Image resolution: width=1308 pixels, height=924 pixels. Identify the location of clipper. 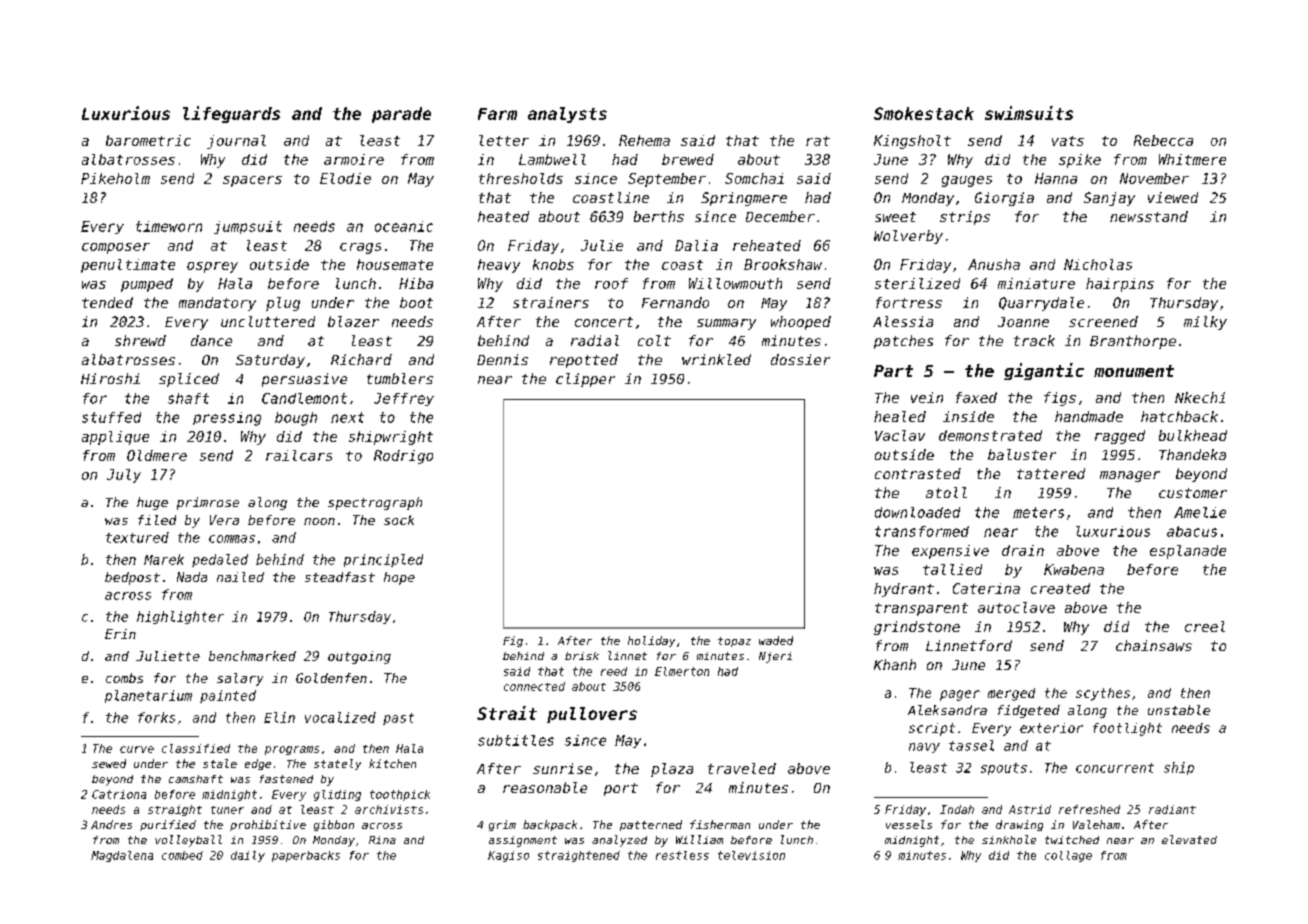
(585, 380).
